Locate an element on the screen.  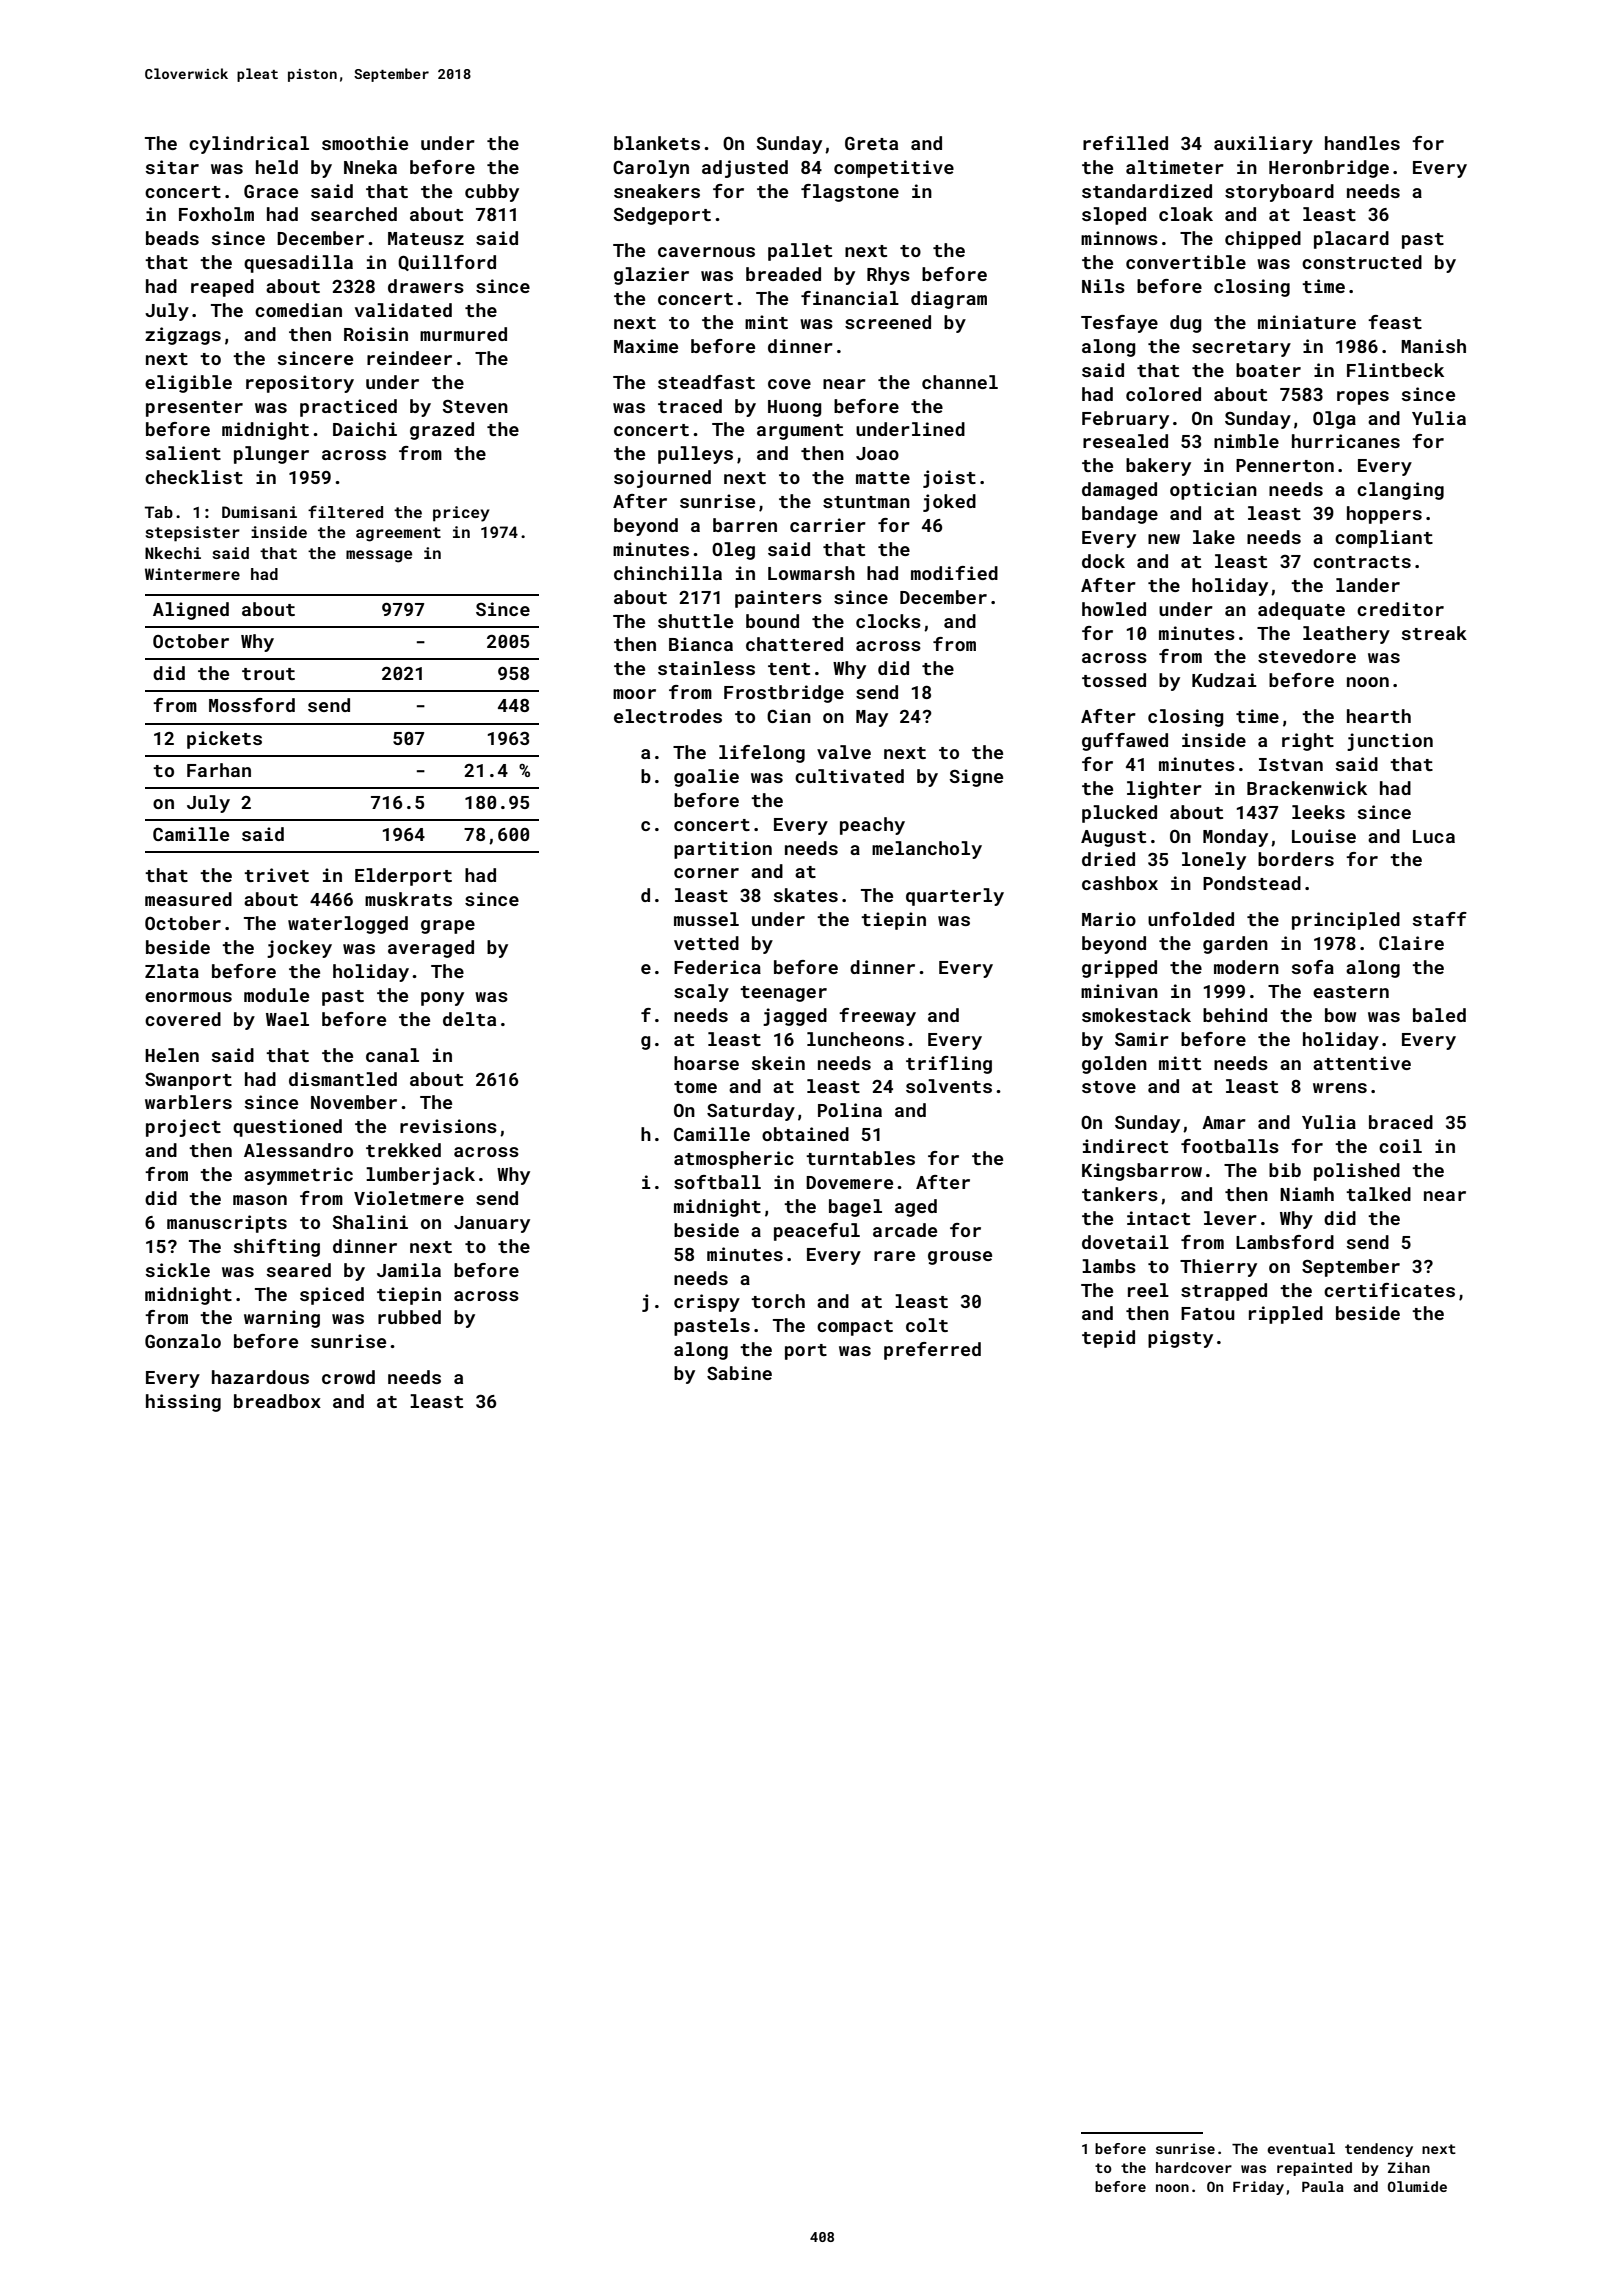
questioned is located at coordinates (287, 1128).
